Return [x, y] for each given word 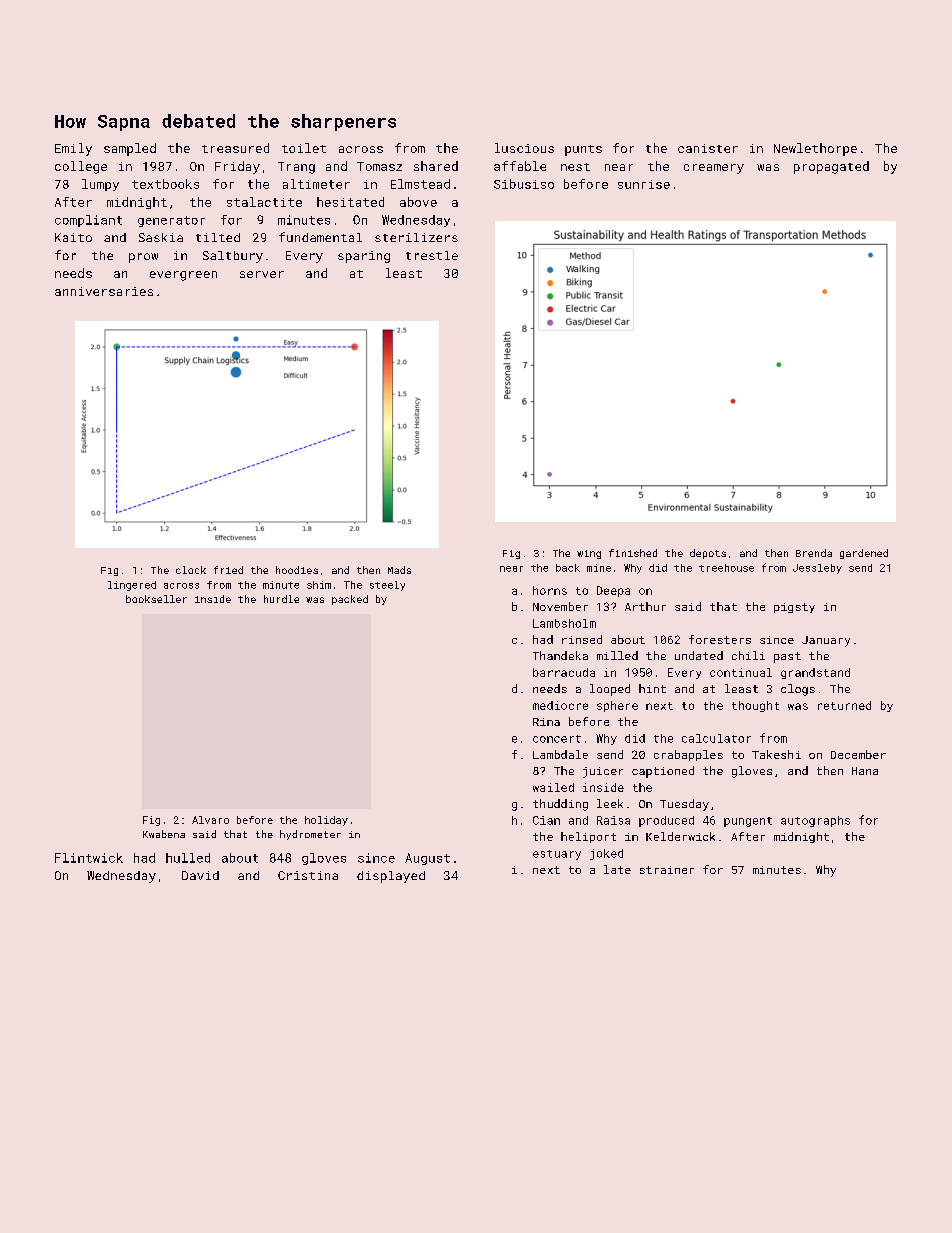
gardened [864, 554]
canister [708, 148]
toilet [304, 148]
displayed [391, 877]
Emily [73, 149]
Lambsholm [564, 623]
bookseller [156, 599]
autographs [815, 821]
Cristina [308, 875]
